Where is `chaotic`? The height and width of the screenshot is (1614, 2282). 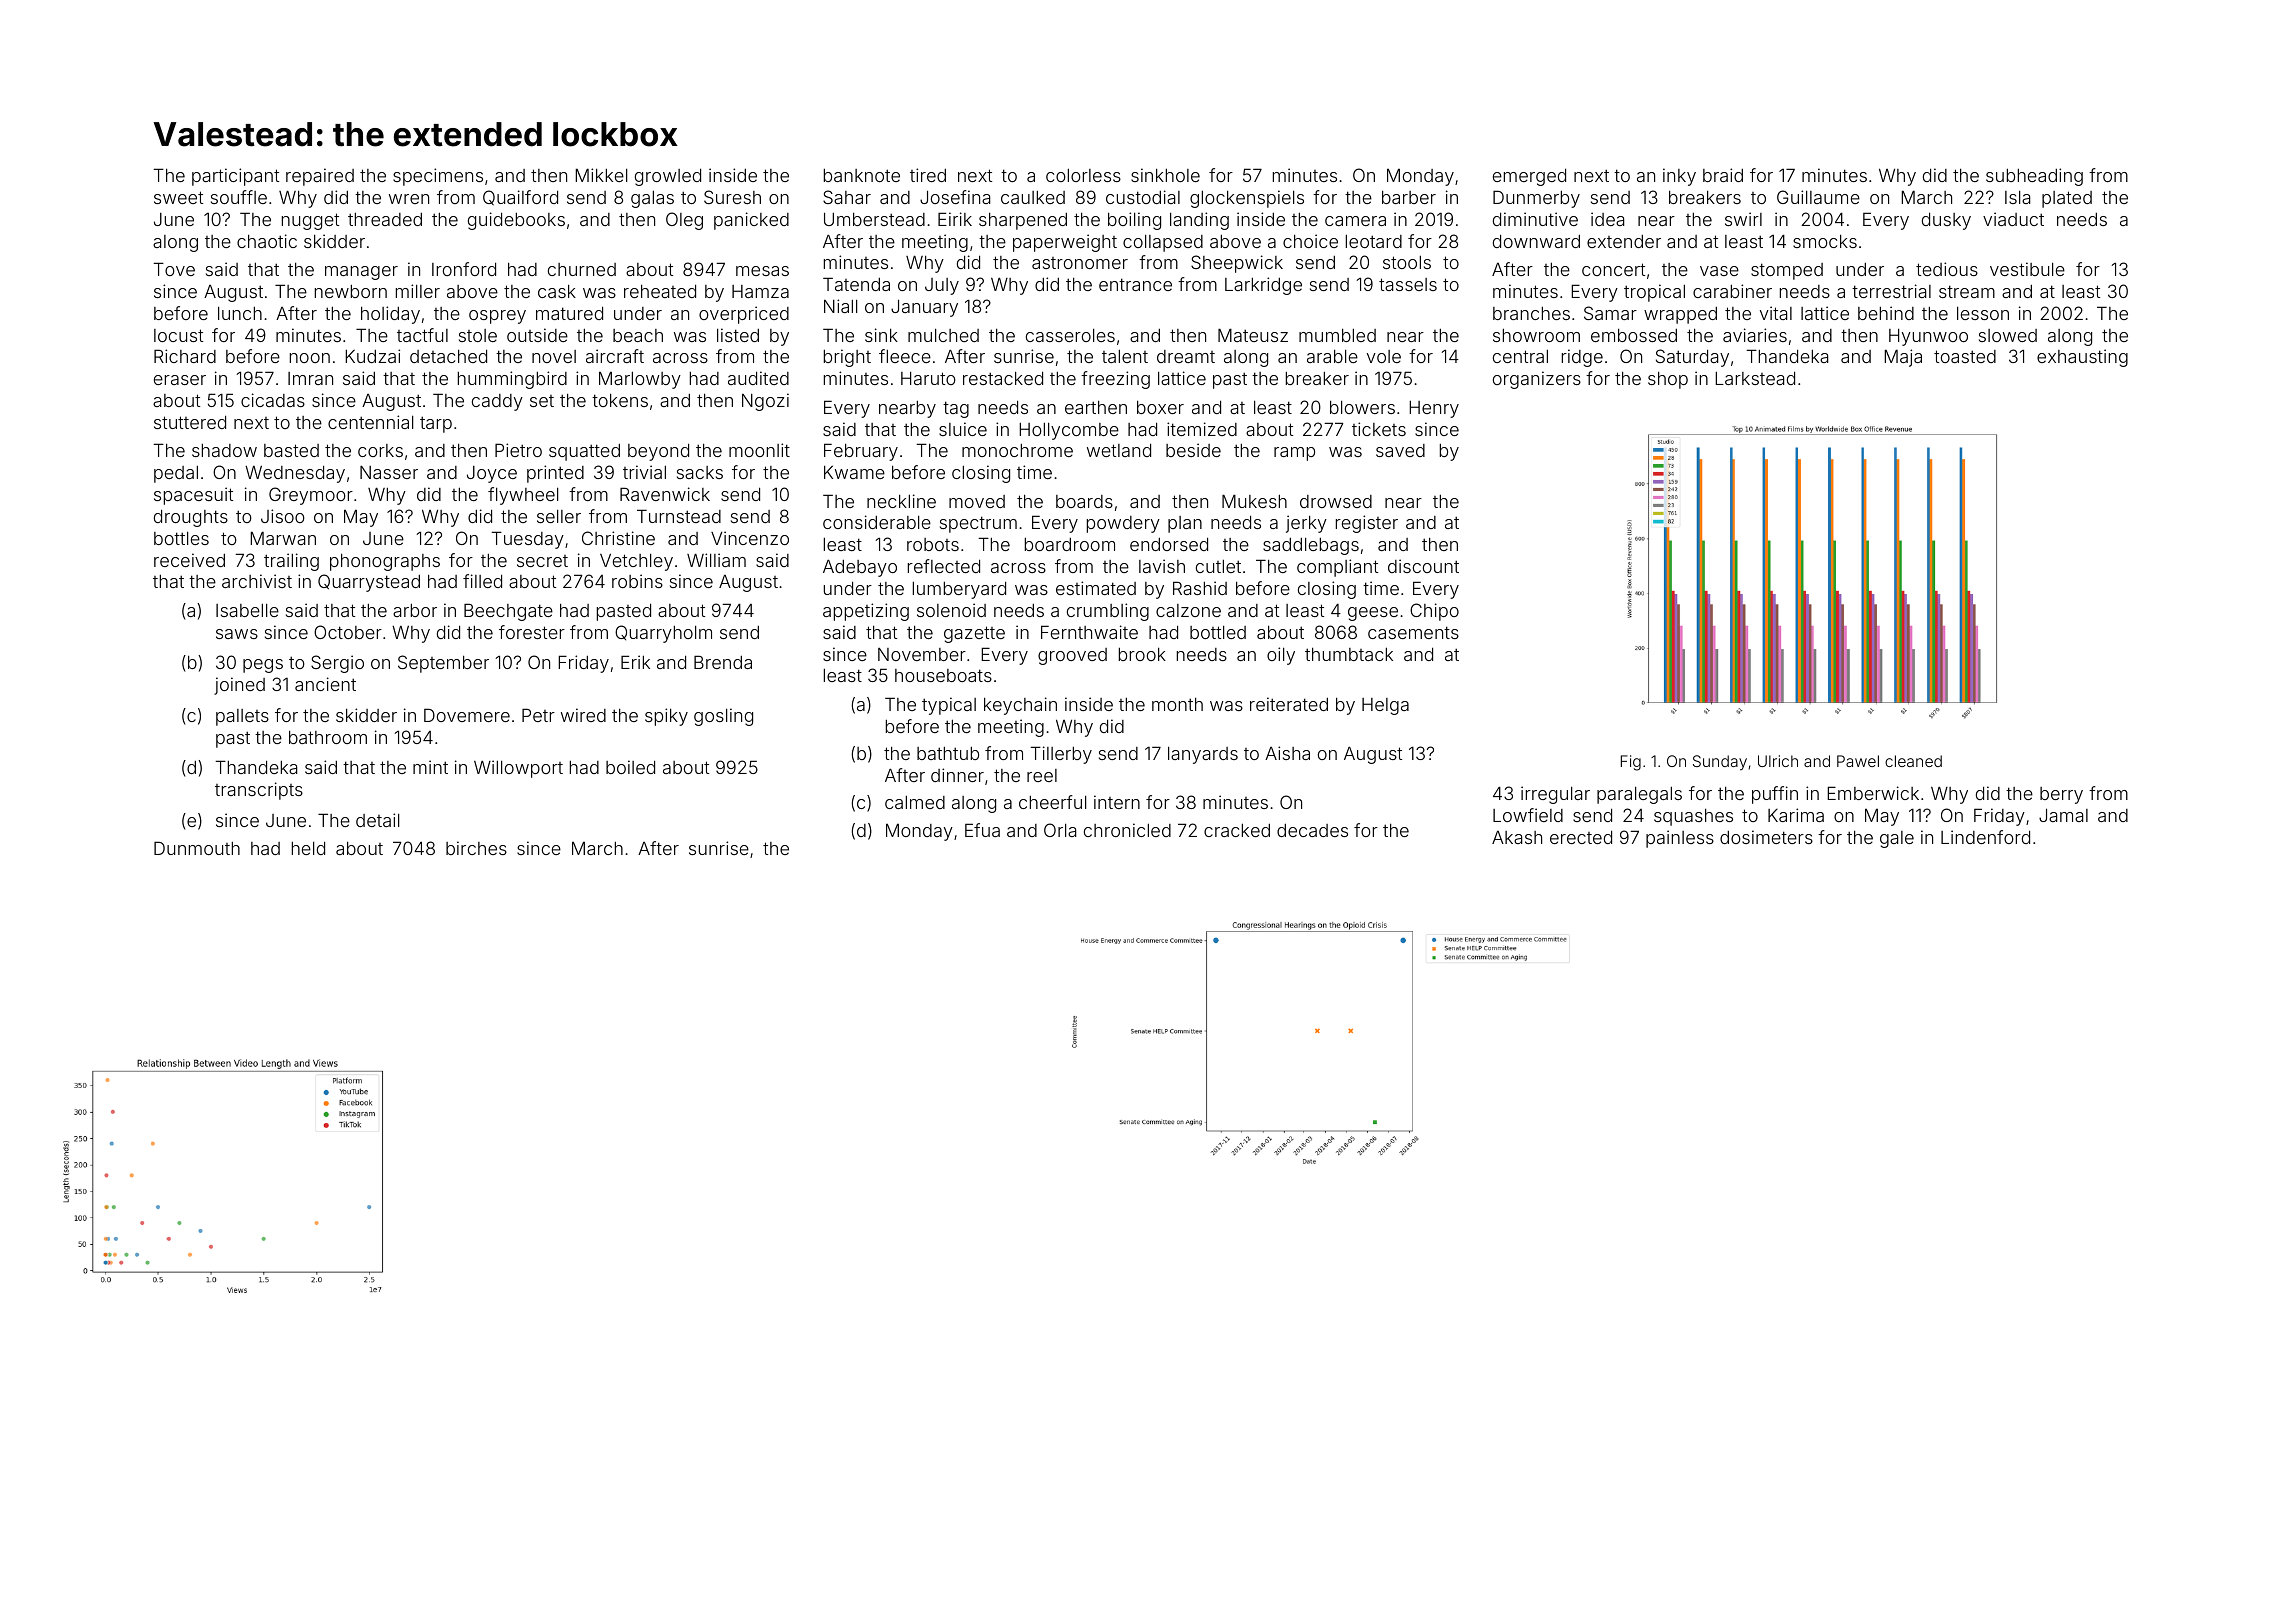 chaotic is located at coordinates (267, 241).
